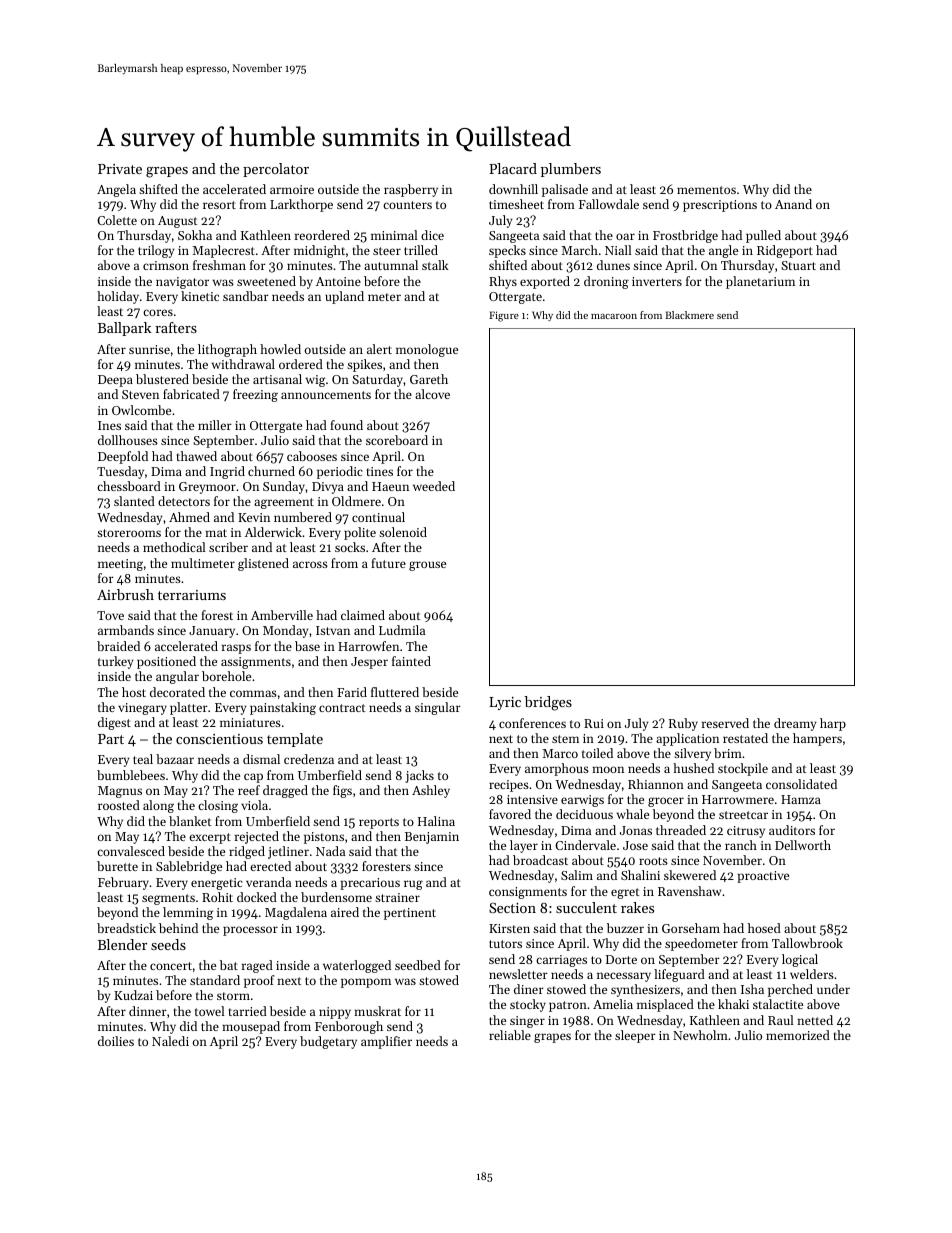  What do you see at coordinates (170, 1041) in the page?
I see `Naledi` at bounding box center [170, 1041].
